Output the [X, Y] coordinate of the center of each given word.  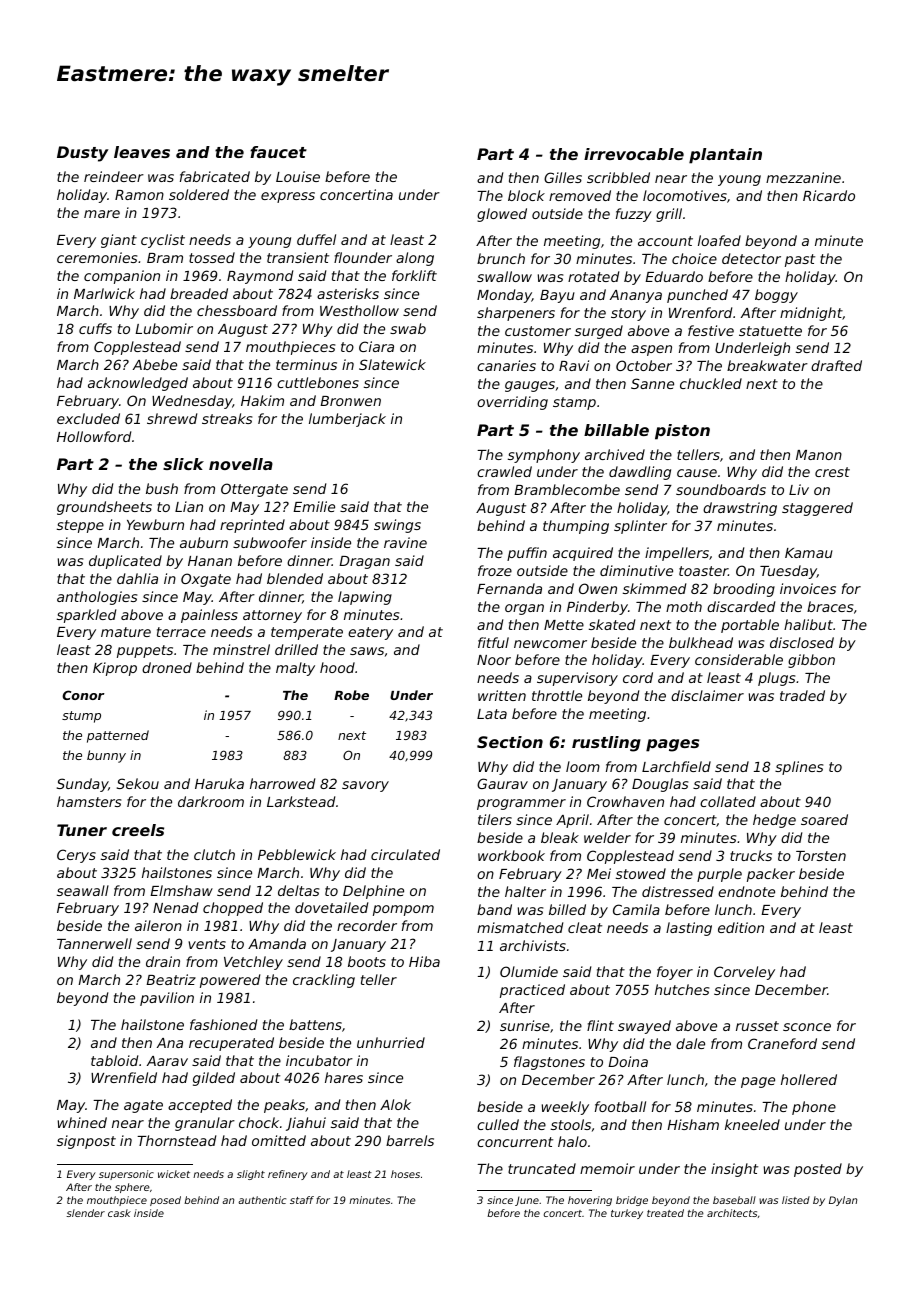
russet [757, 1026]
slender [85, 1213]
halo [572, 1141]
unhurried [391, 1042]
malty [295, 669]
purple [719, 875]
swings [397, 526]
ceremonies [97, 257]
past [800, 260]
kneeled [752, 1124]
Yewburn [155, 524]
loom [583, 766]
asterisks [348, 293]
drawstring [740, 509]
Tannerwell [94, 943]
